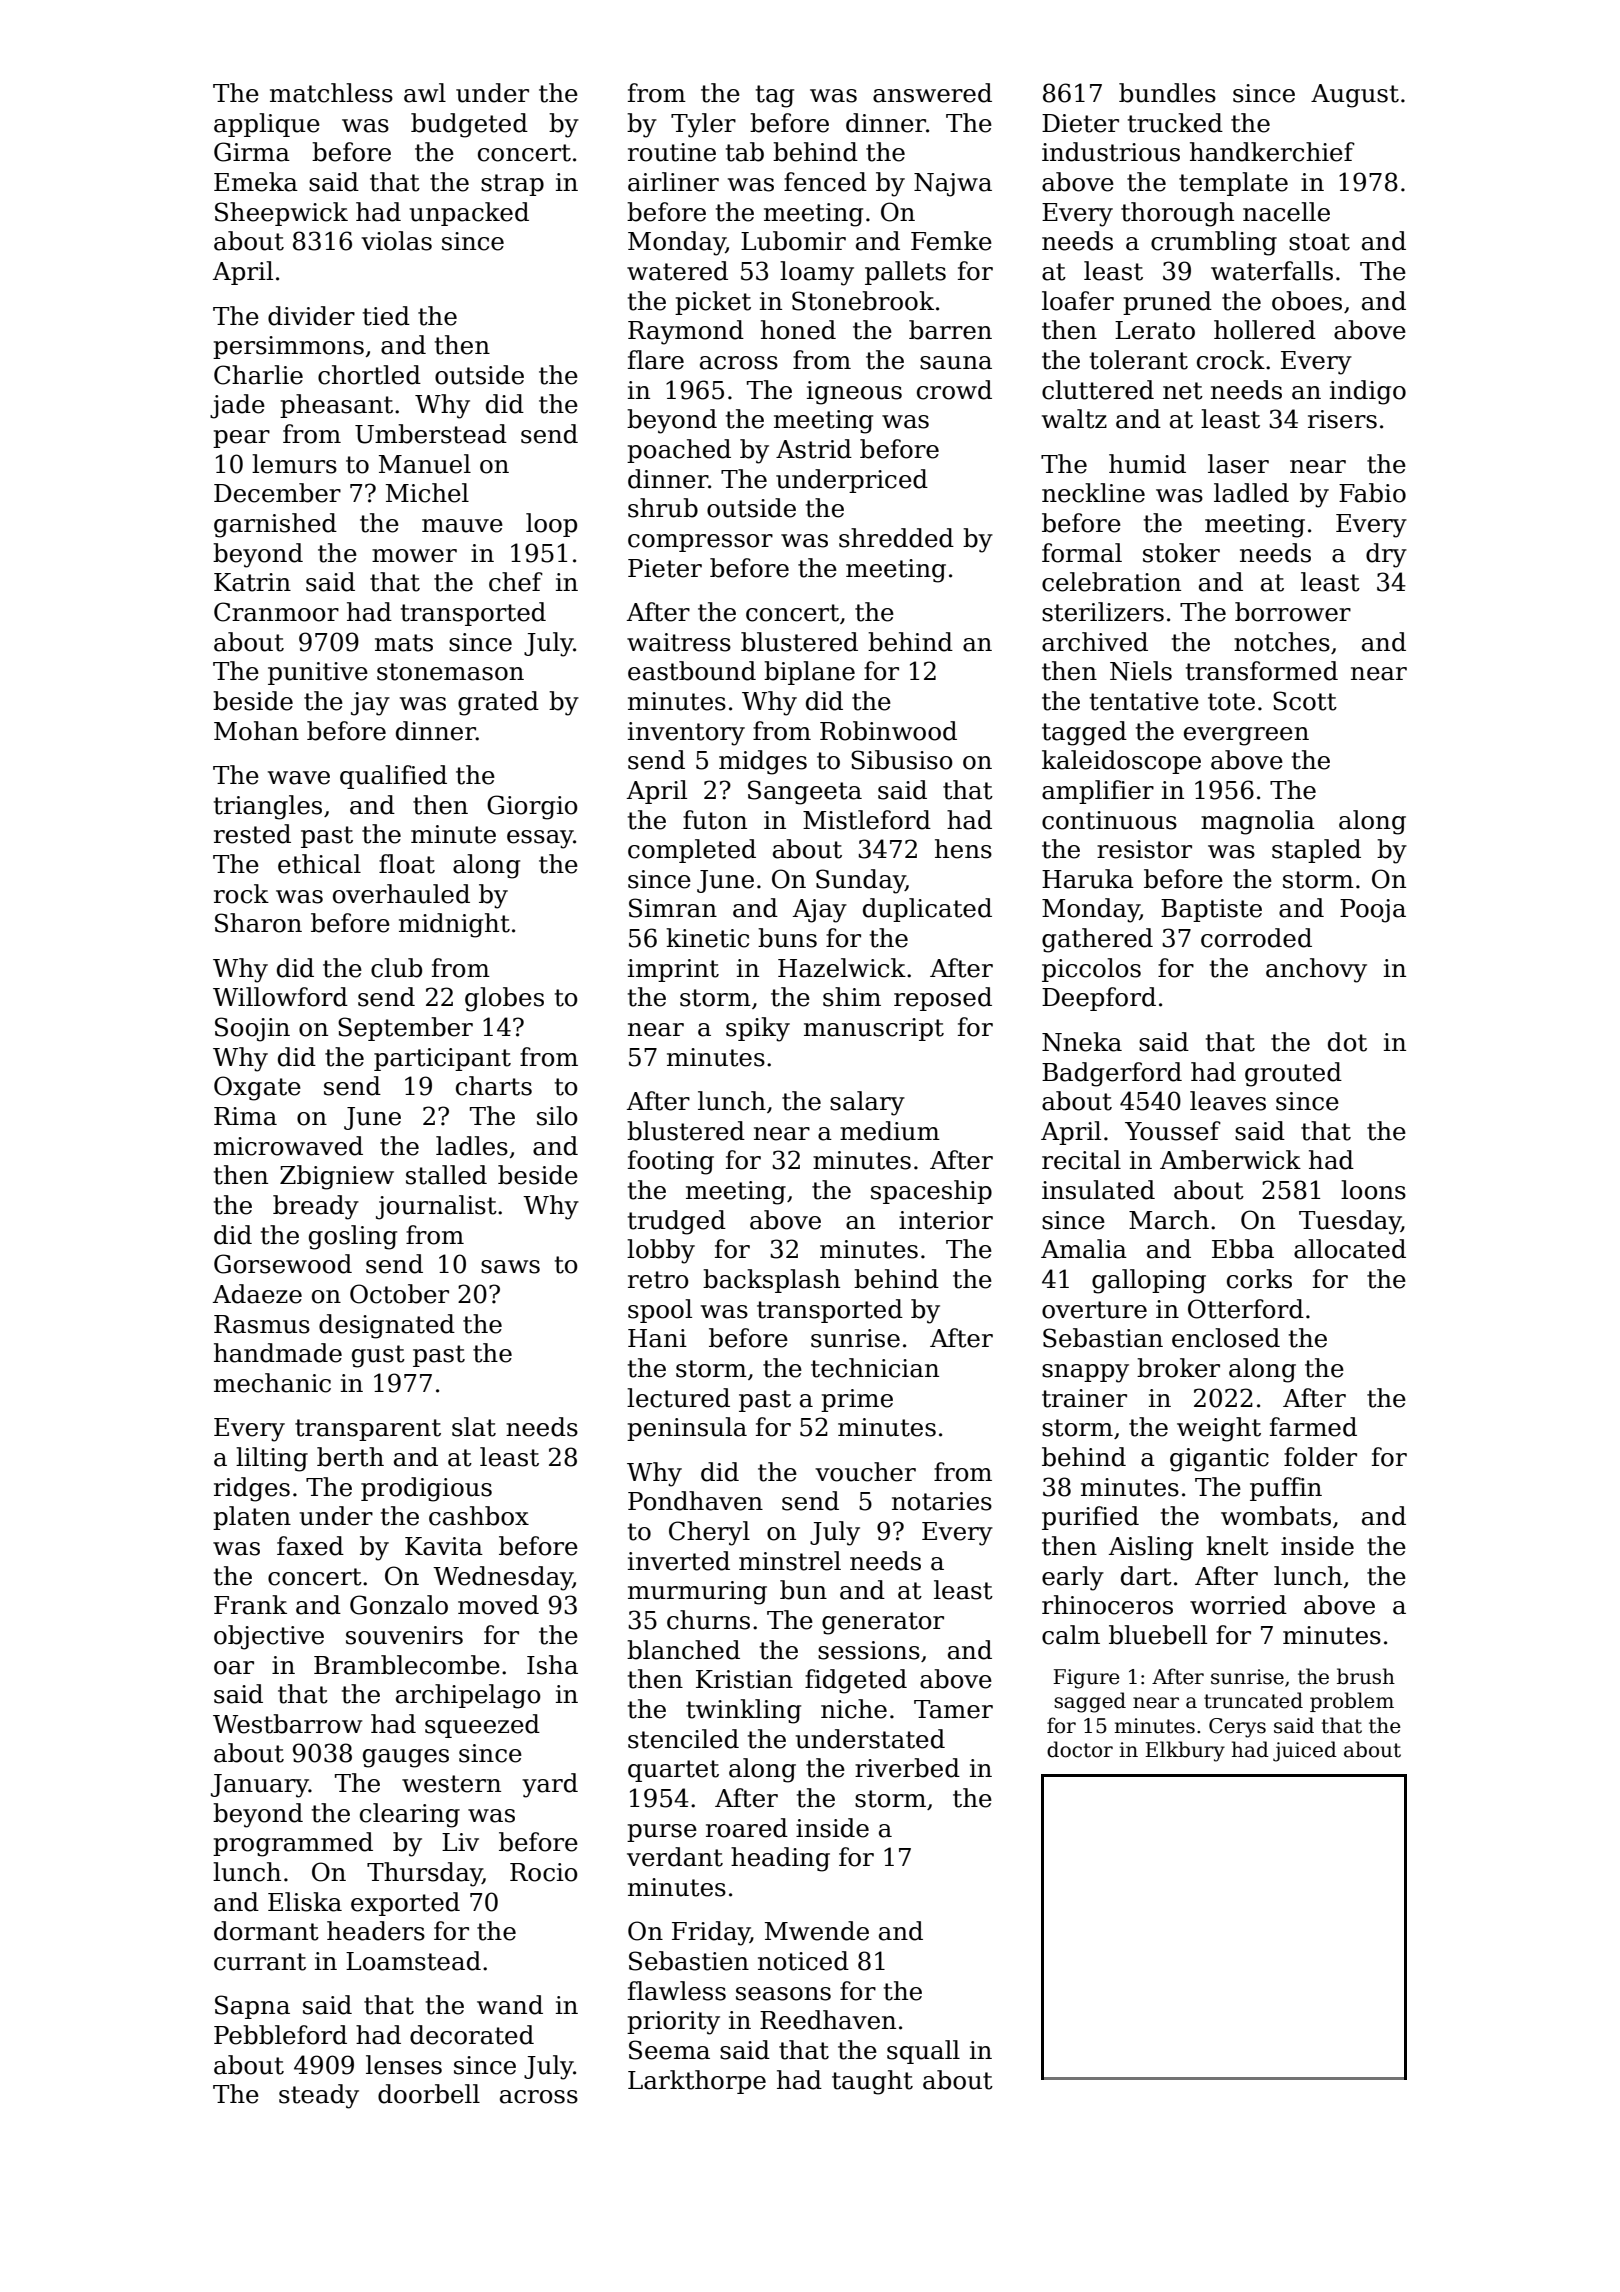 The image size is (1620, 2292). Describe the element at coordinates (707, 938) in the image. I see `kinetic` at that location.
